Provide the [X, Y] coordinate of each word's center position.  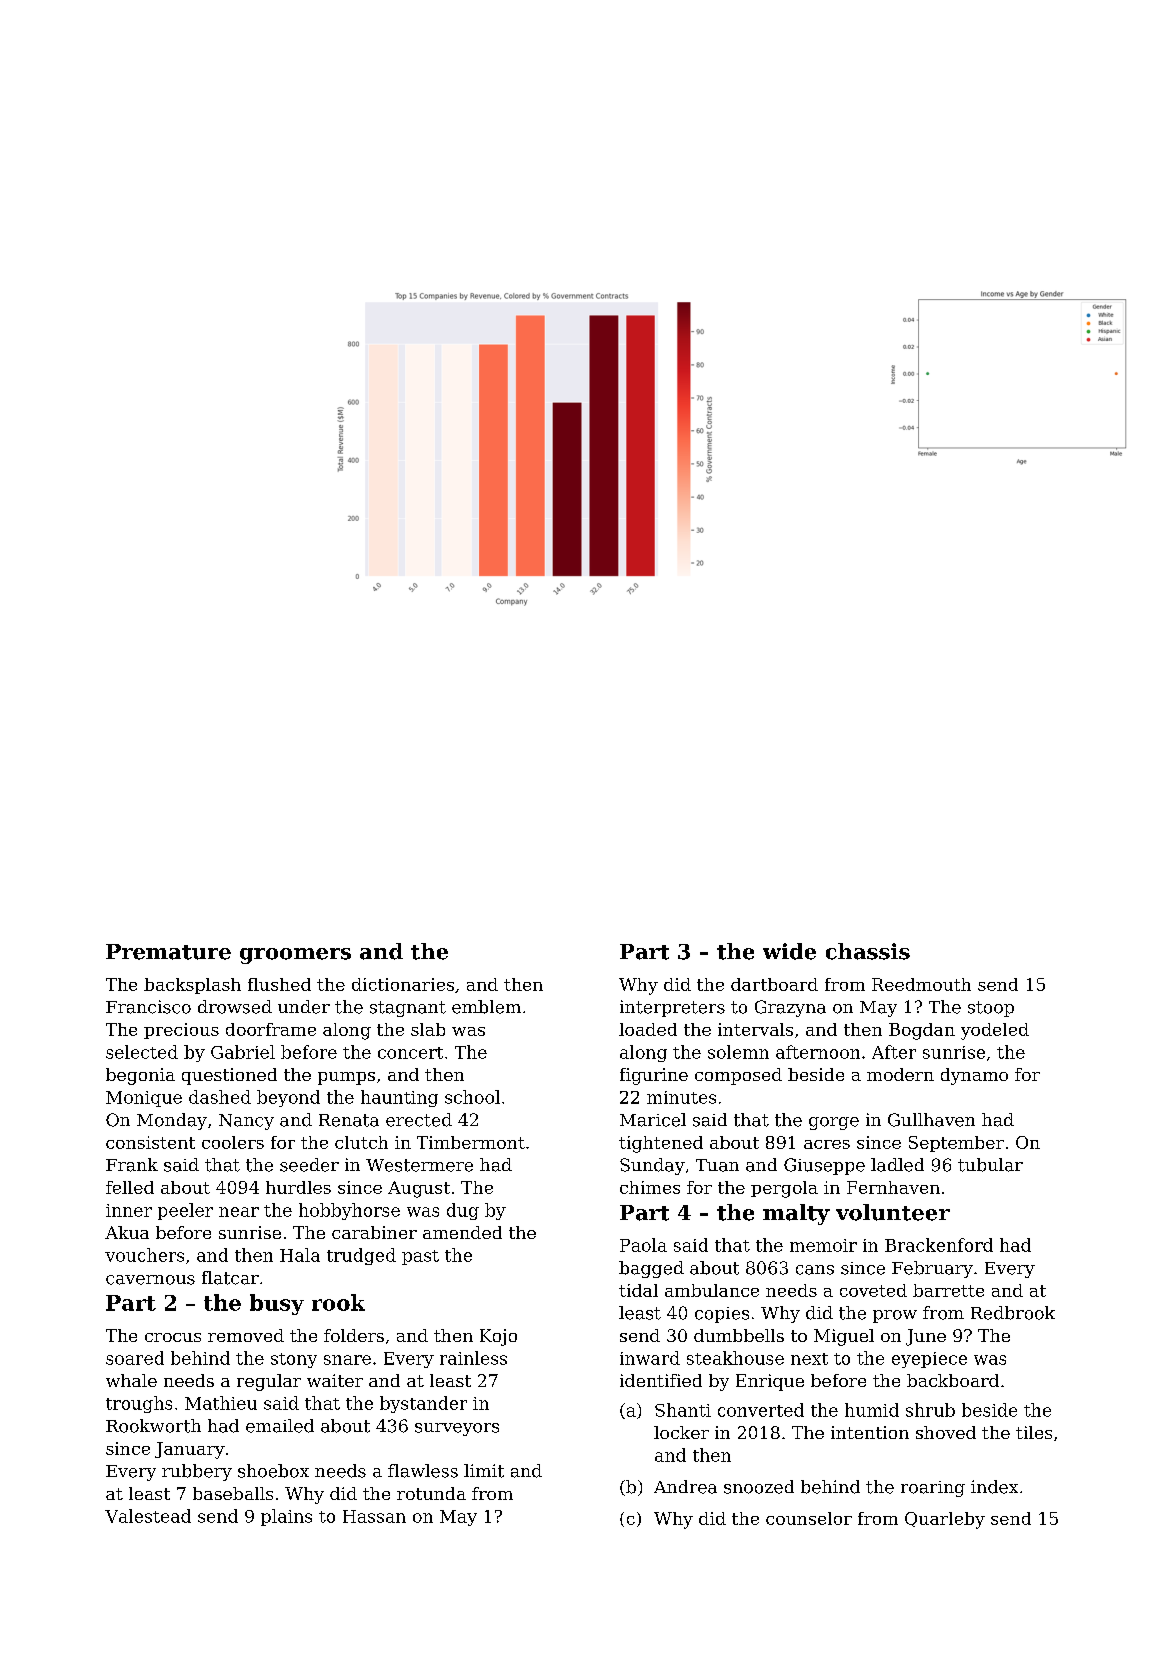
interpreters [672, 1008]
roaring [933, 1489]
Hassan [374, 1516]
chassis [868, 951]
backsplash [192, 986]
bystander [423, 1404]
